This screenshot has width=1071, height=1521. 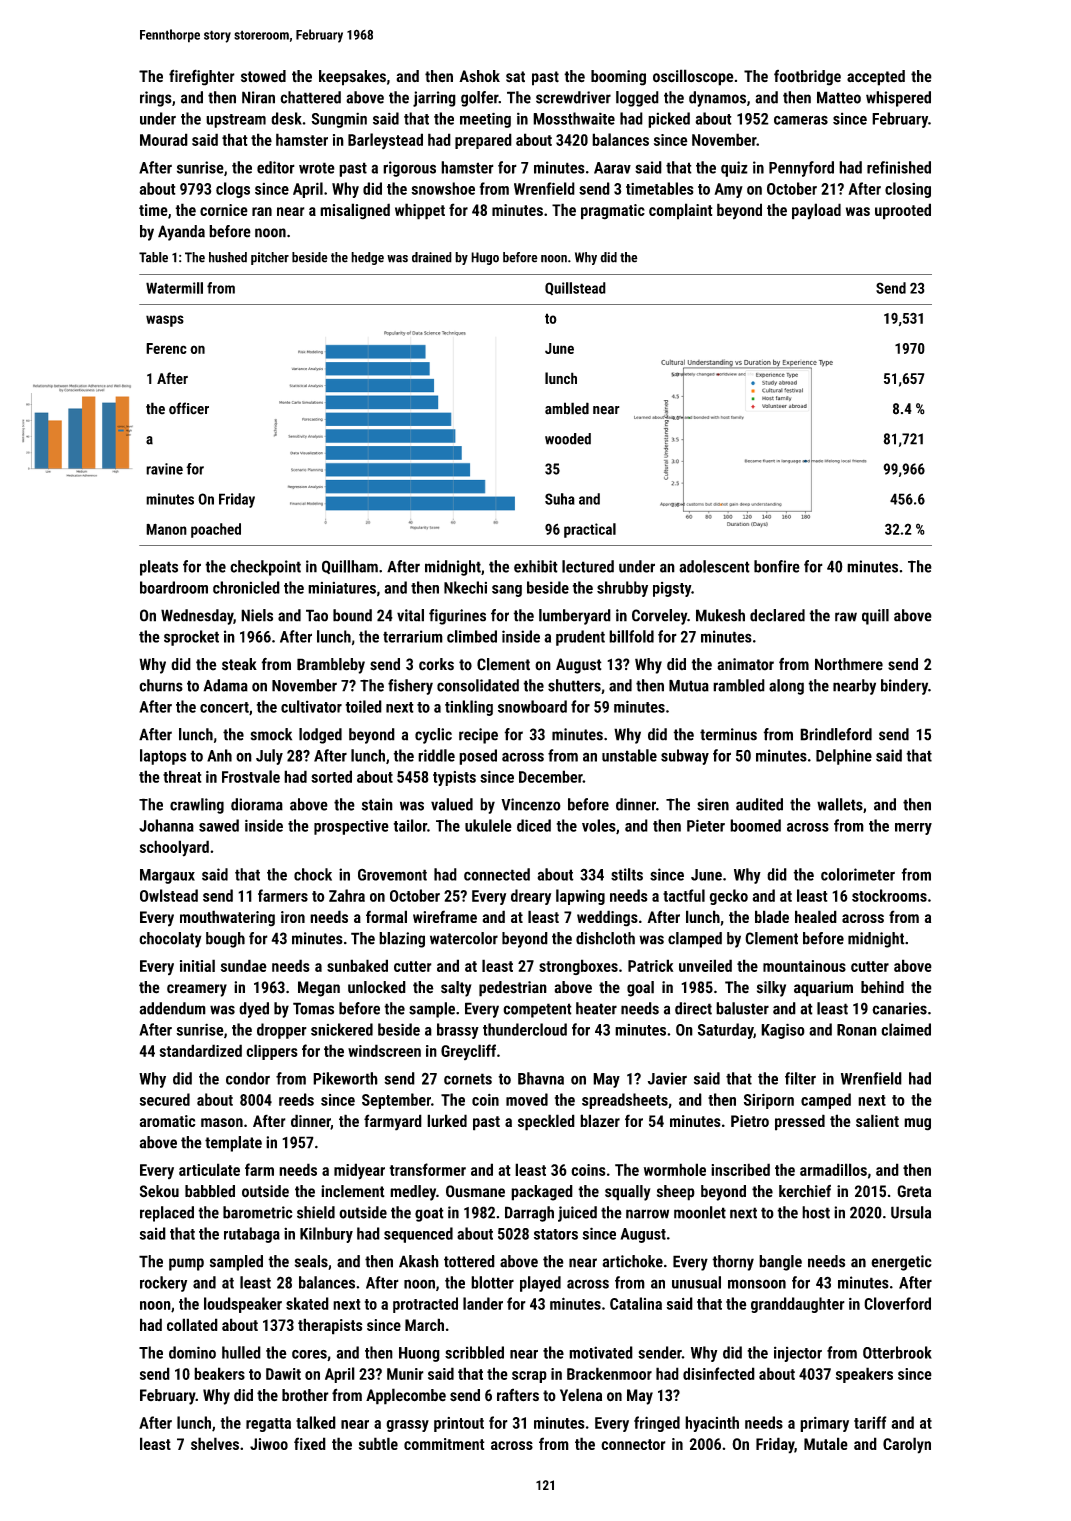 What do you see at coordinates (166, 348) in the screenshot?
I see `Ferenc` at bounding box center [166, 348].
